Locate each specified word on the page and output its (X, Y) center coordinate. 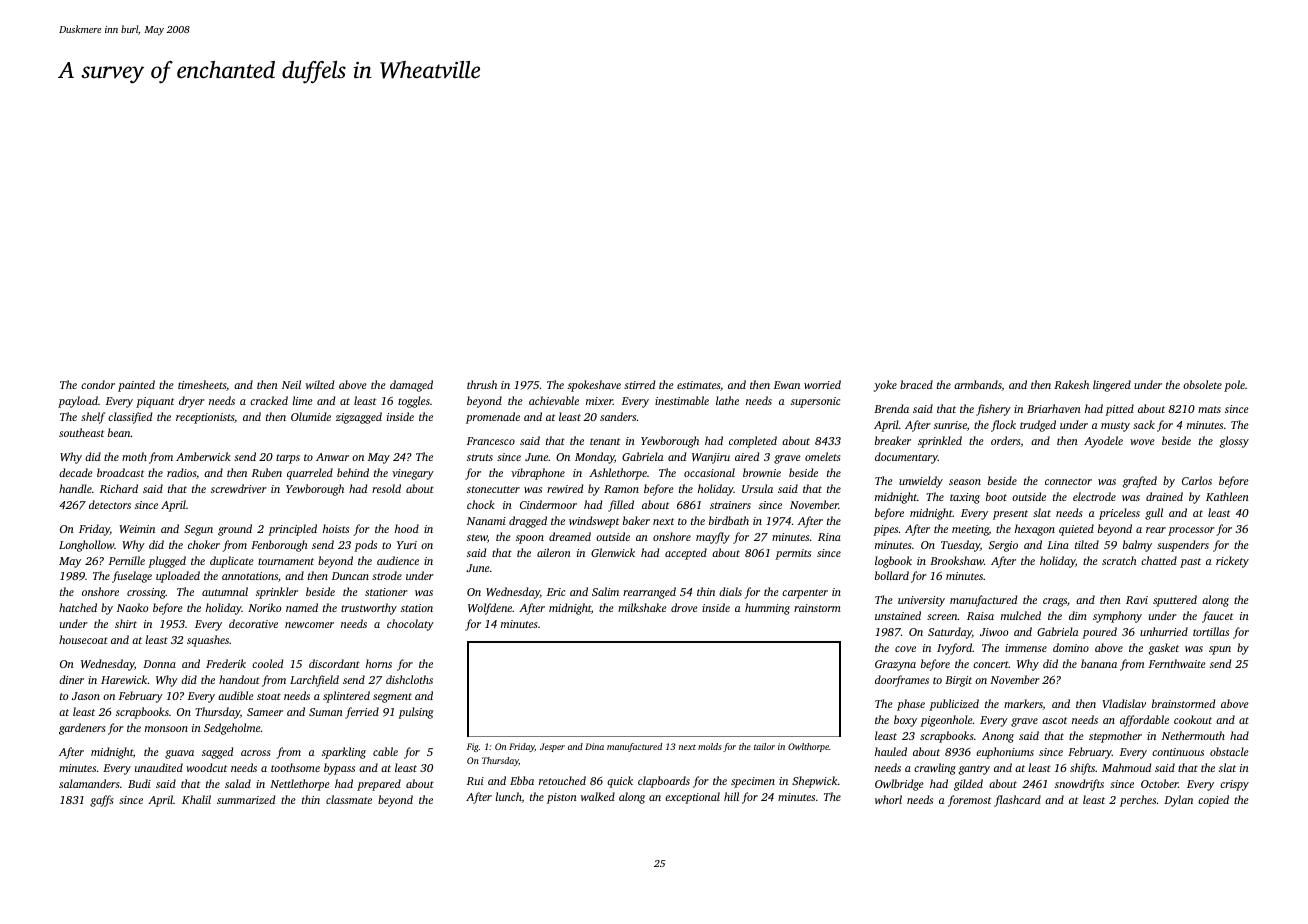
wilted (320, 384)
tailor (764, 746)
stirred (639, 384)
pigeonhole (946, 721)
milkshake (642, 607)
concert (991, 664)
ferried (362, 713)
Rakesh (1071, 384)
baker (636, 520)
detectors (110, 504)
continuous (1178, 752)
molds (710, 746)
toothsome (295, 767)
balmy (1137, 546)
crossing (146, 593)
